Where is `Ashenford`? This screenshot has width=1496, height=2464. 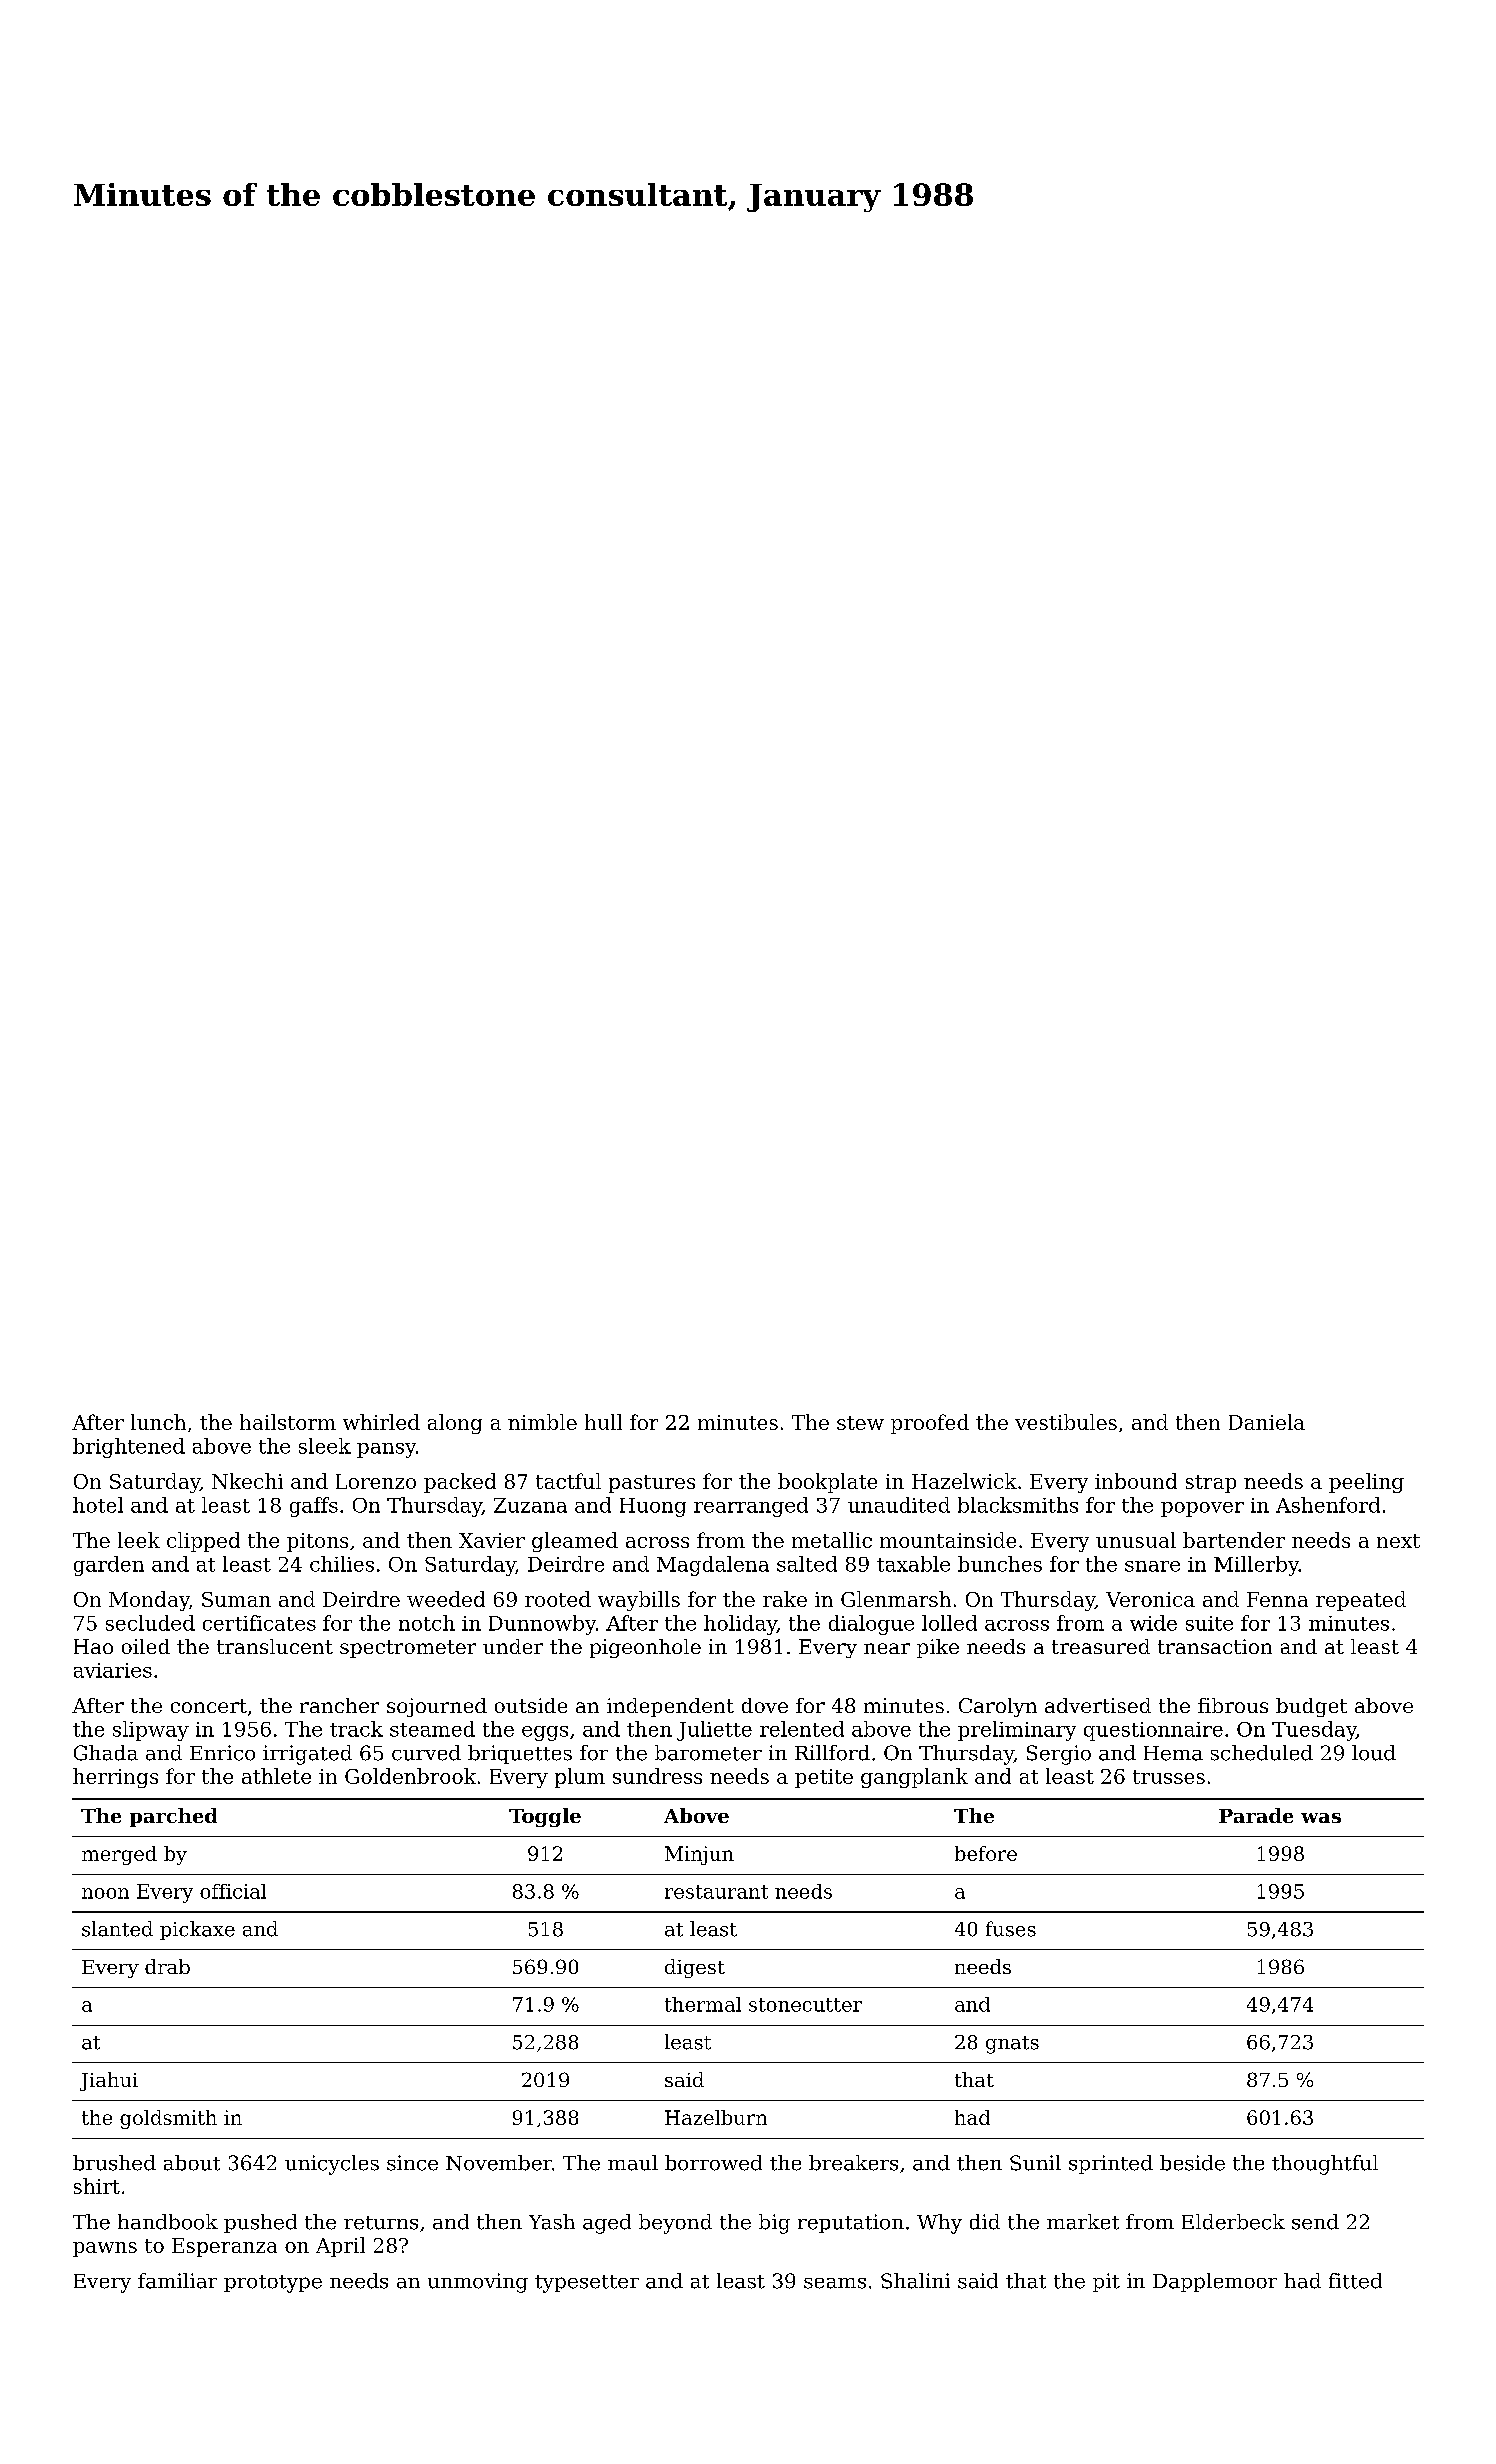
Ashenford is located at coordinates (1328, 1505).
